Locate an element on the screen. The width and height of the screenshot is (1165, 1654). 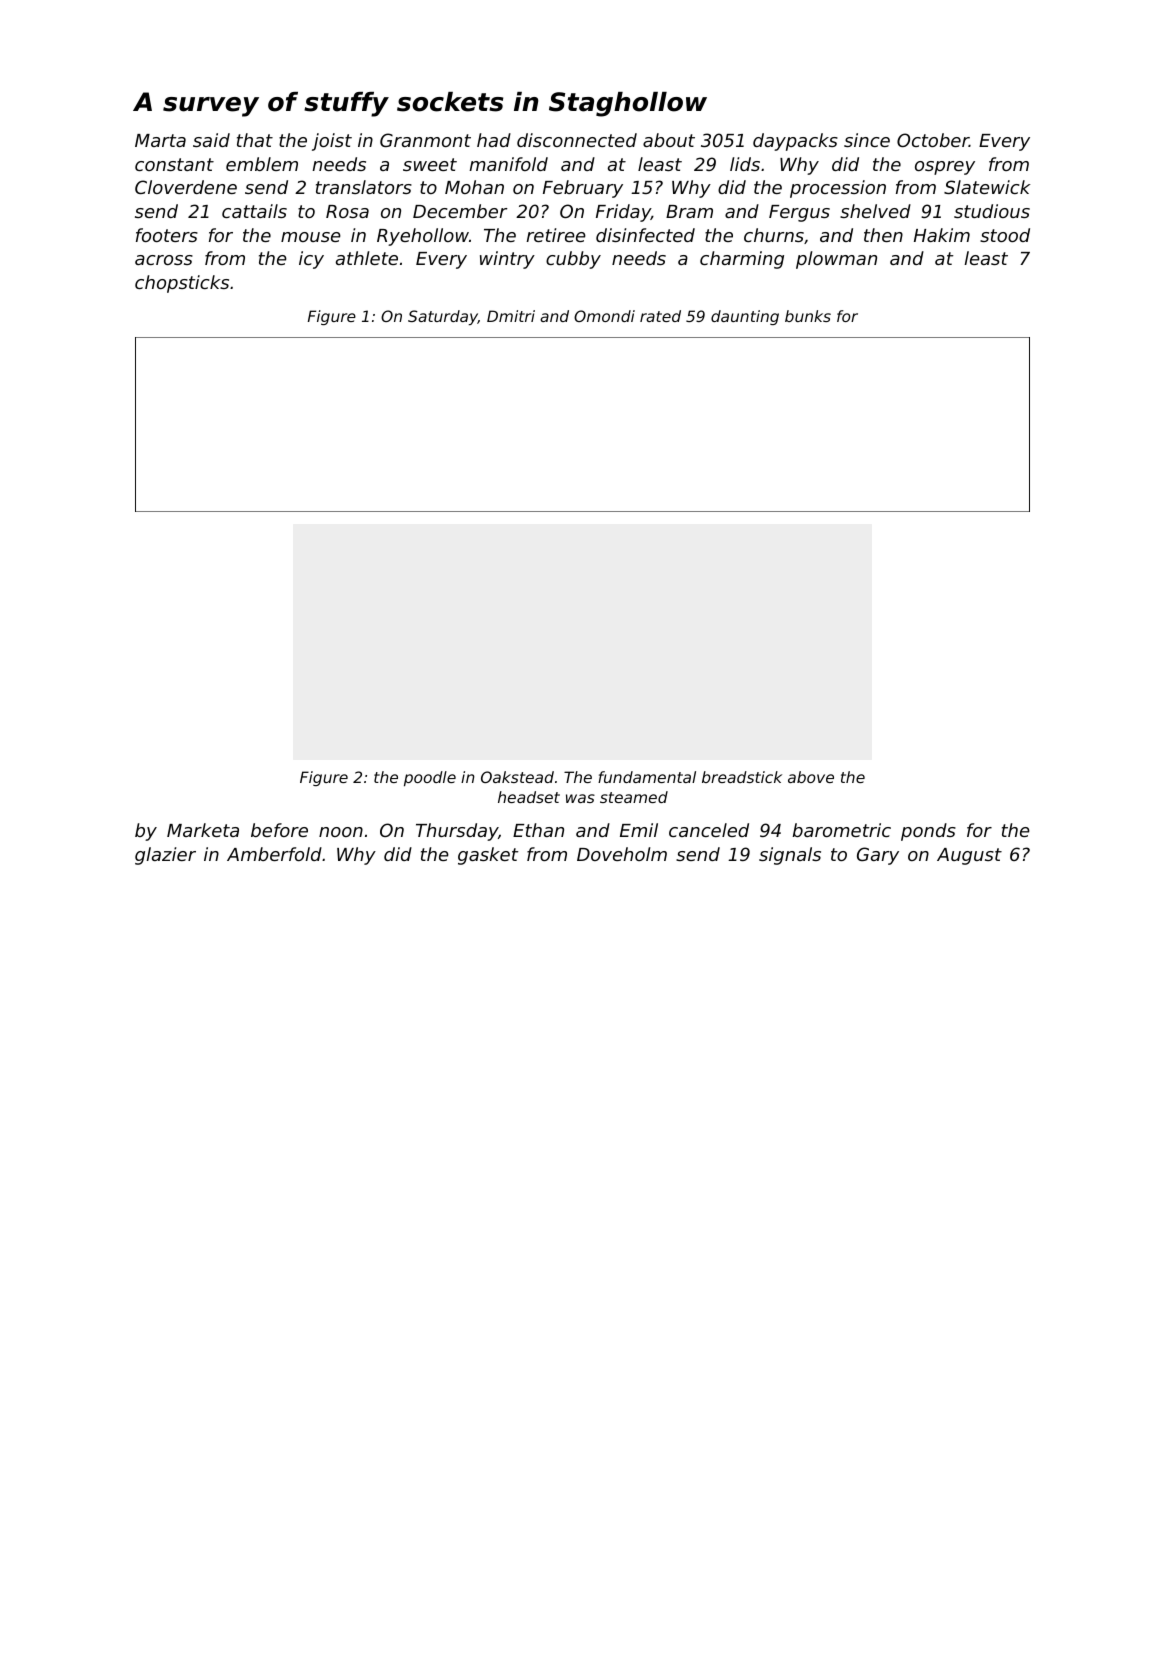
chopsticks is located at coordinates (182, 284).
